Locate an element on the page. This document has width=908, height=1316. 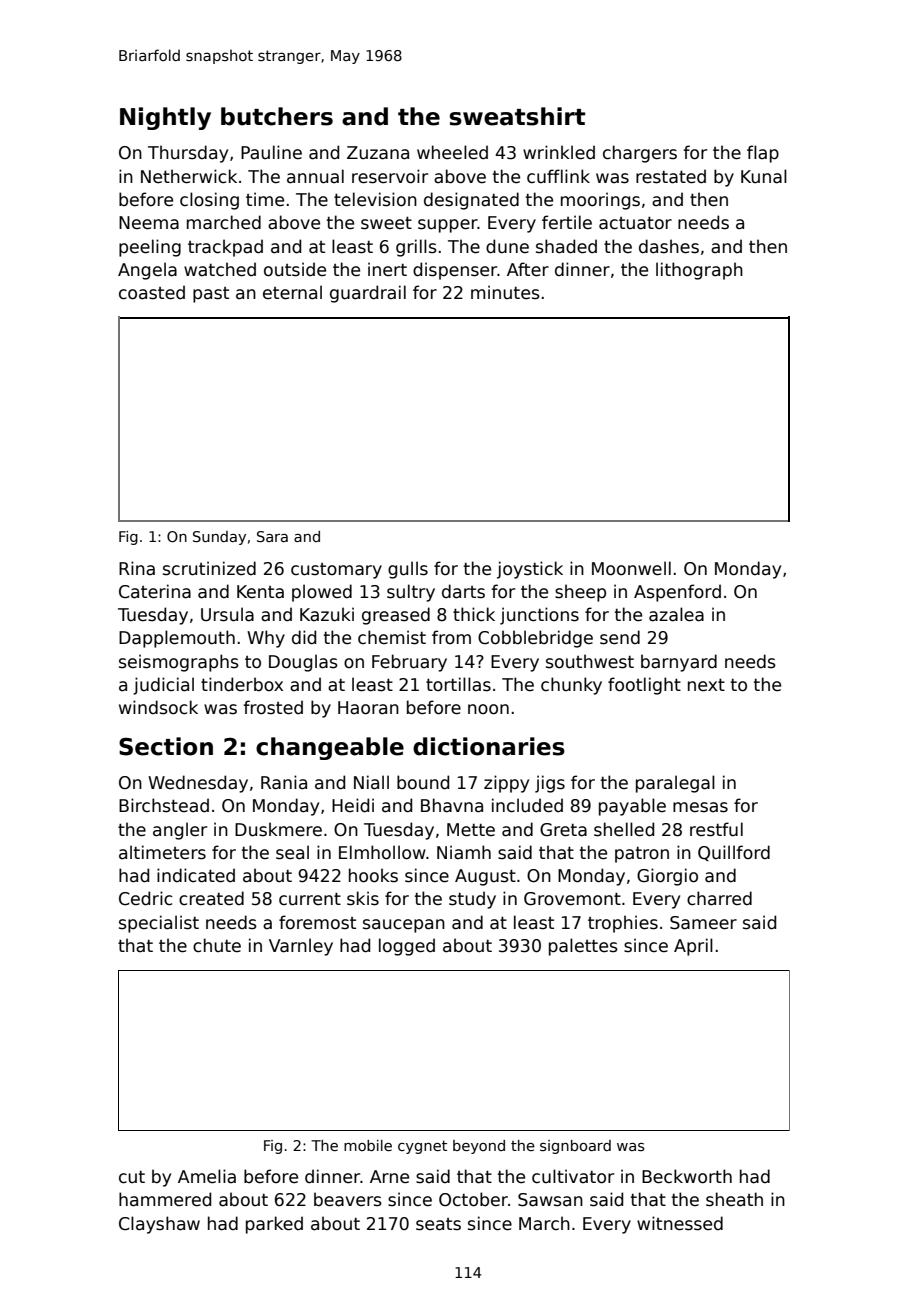
sheep is located at coordinates (580, 593).
